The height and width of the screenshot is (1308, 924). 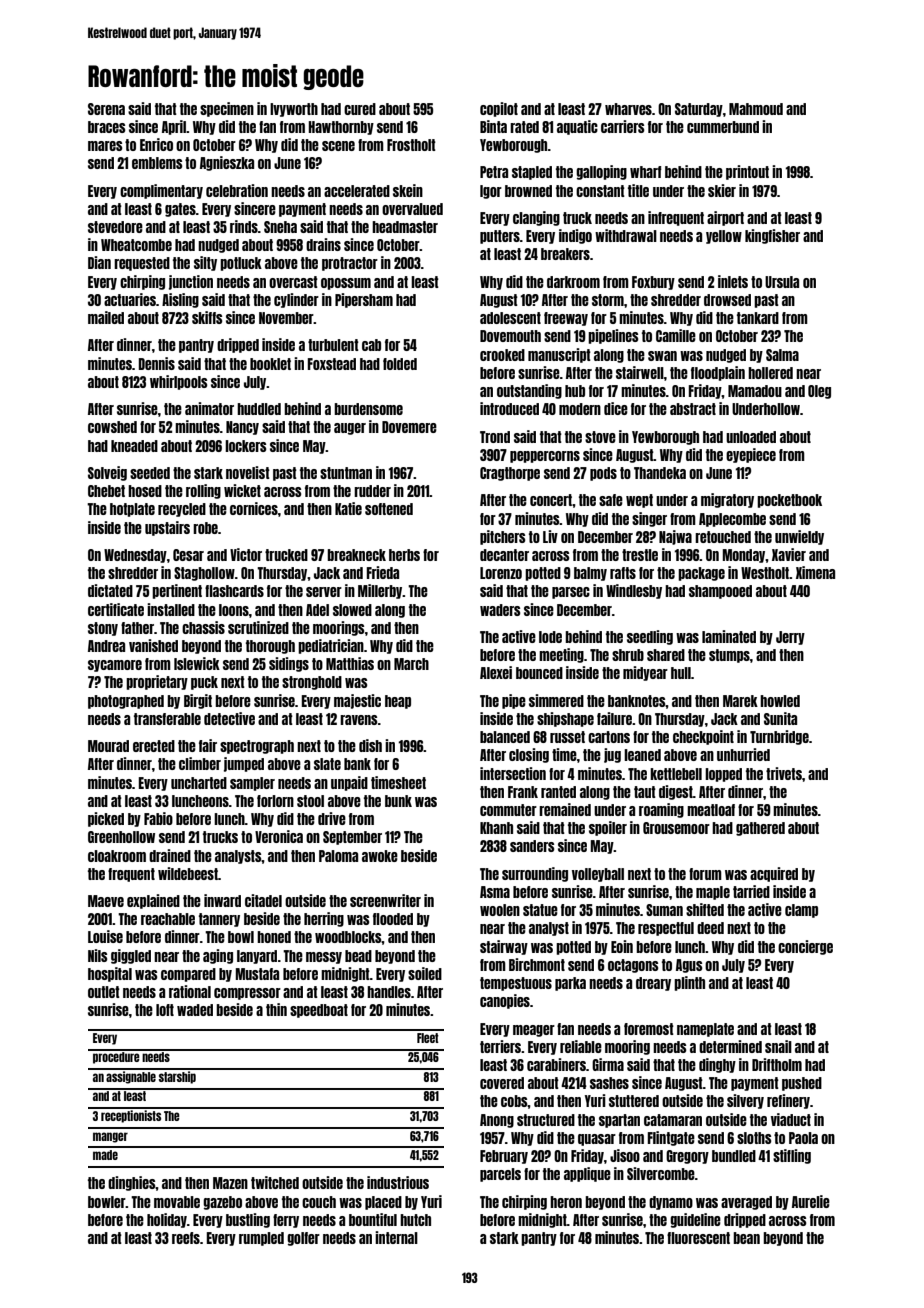 What do you see at coordinates (772, 236) in the screenshot?
I see `kingfisher` at bounding box center [772, 236].
